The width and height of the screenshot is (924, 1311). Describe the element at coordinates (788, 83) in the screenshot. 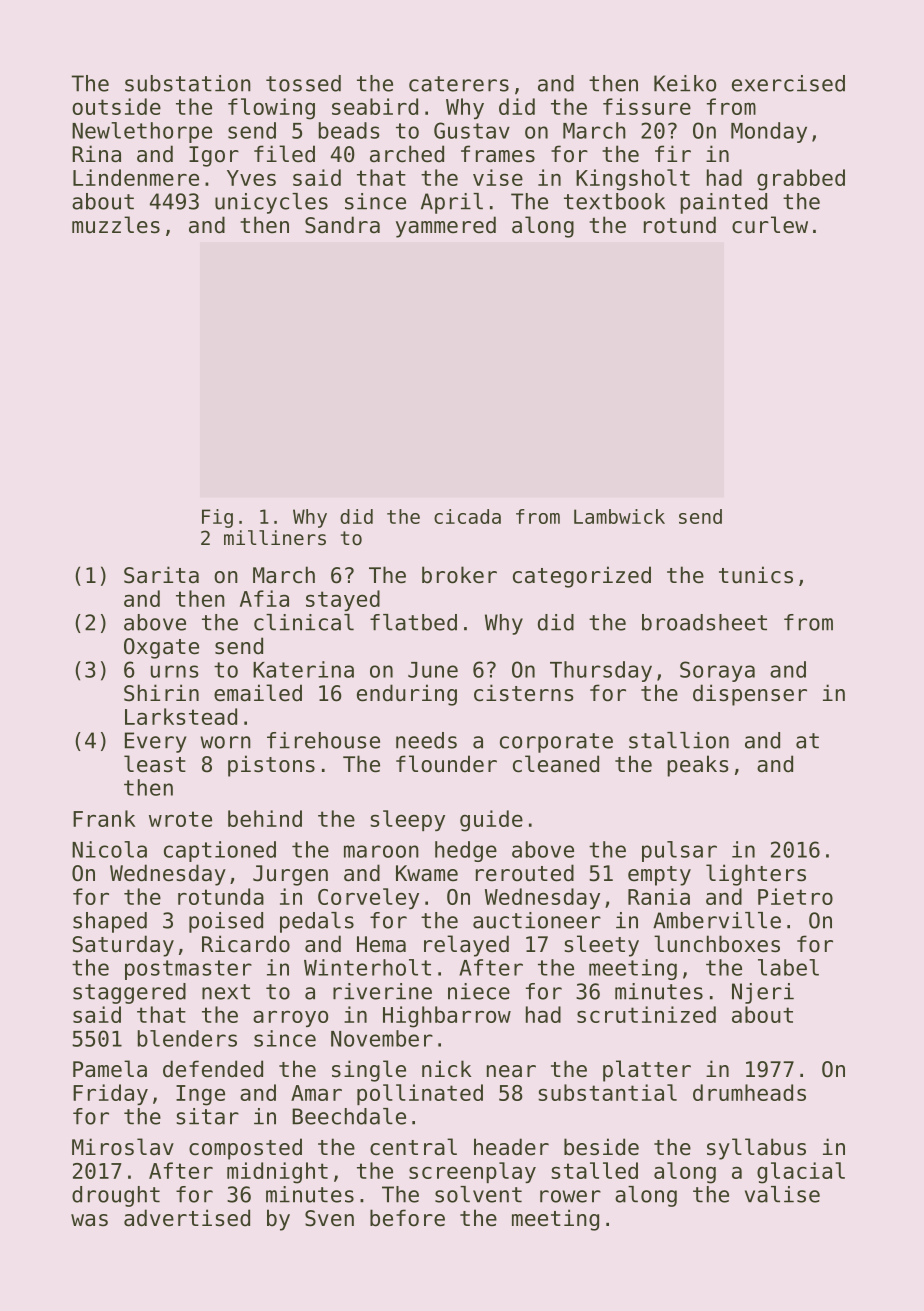

I see `exercised` at that location.
